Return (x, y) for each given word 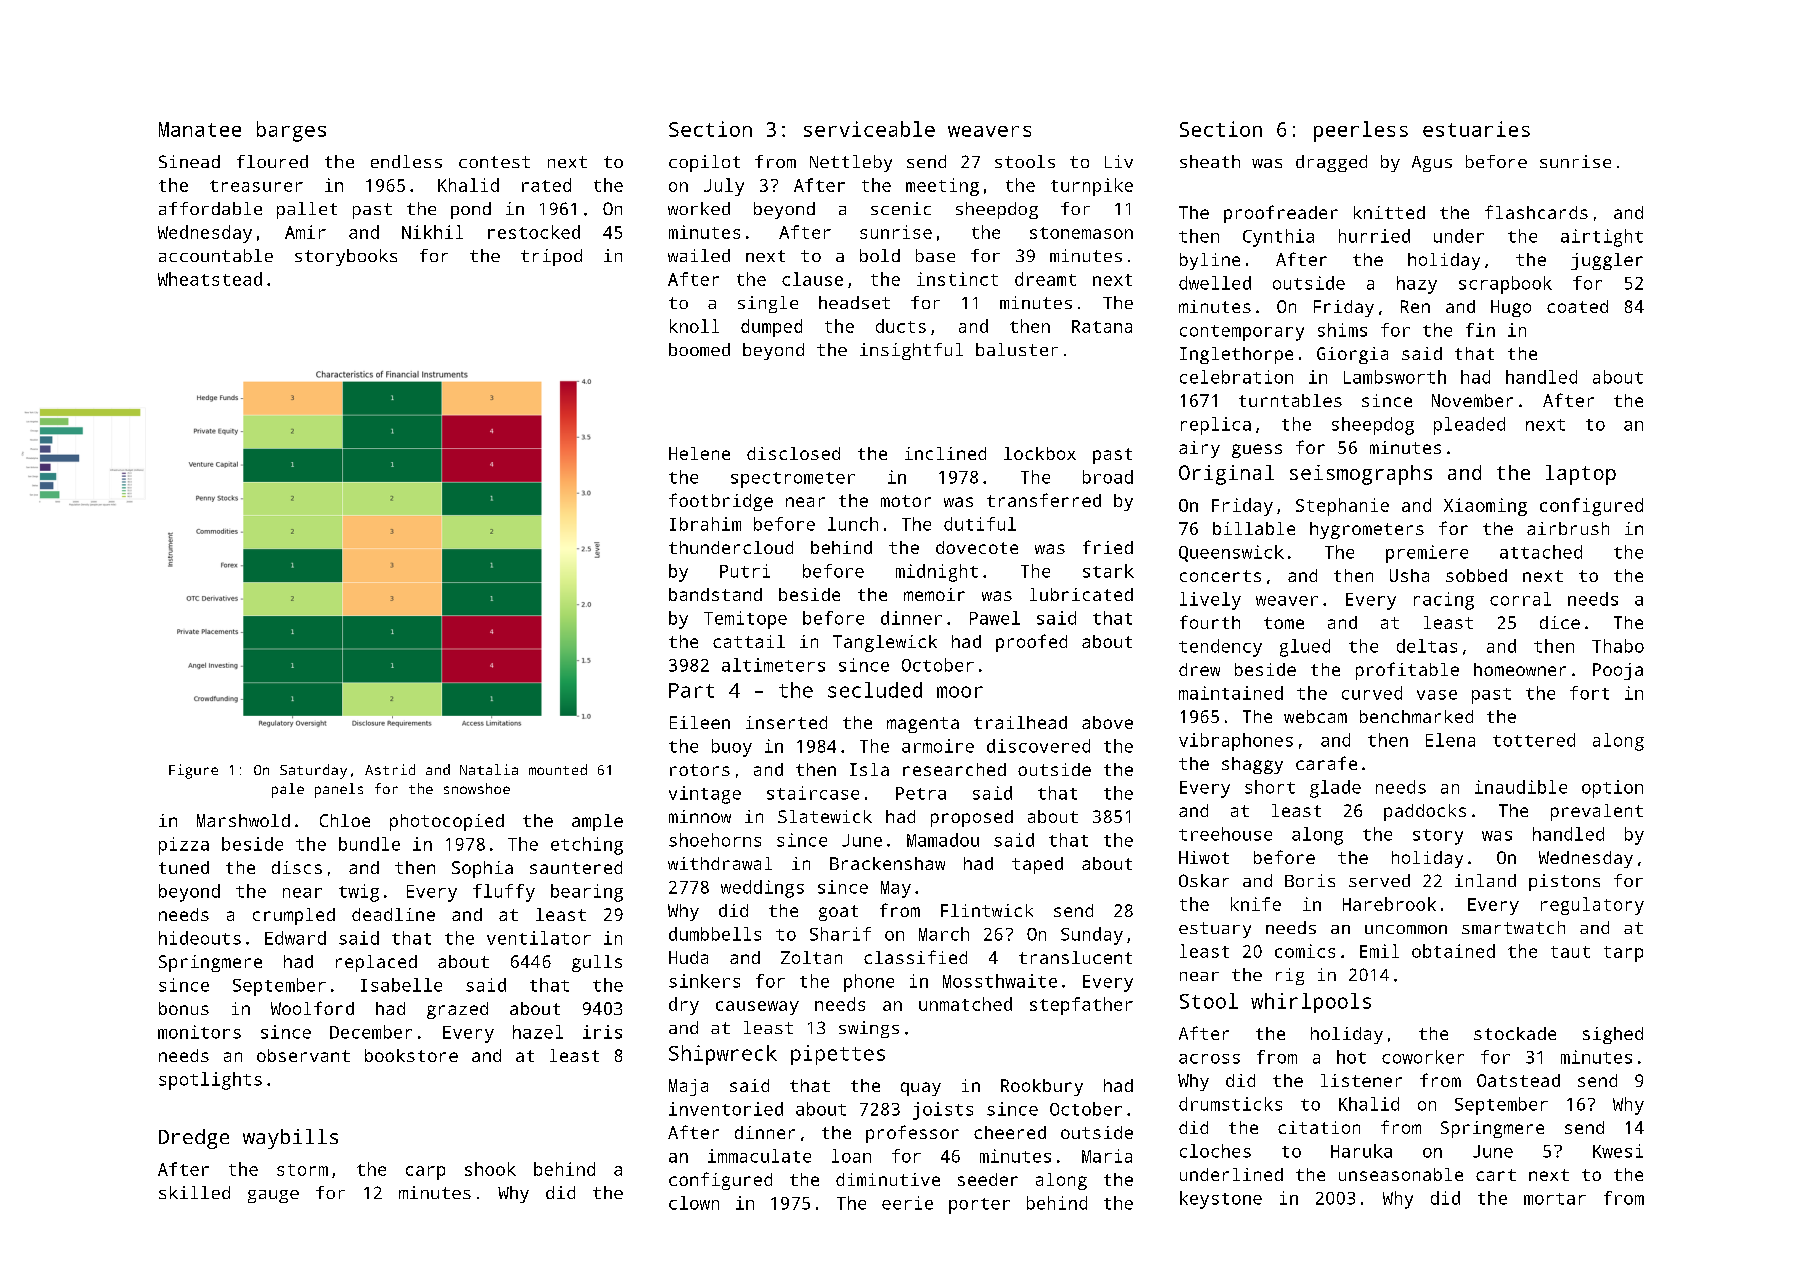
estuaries (1476, 129)
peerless (1361, 131)
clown (694, 1203)
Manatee (200, 129)
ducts (901, 326)
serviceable (869, 129)
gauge (273, 1196)
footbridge (721, 502)
